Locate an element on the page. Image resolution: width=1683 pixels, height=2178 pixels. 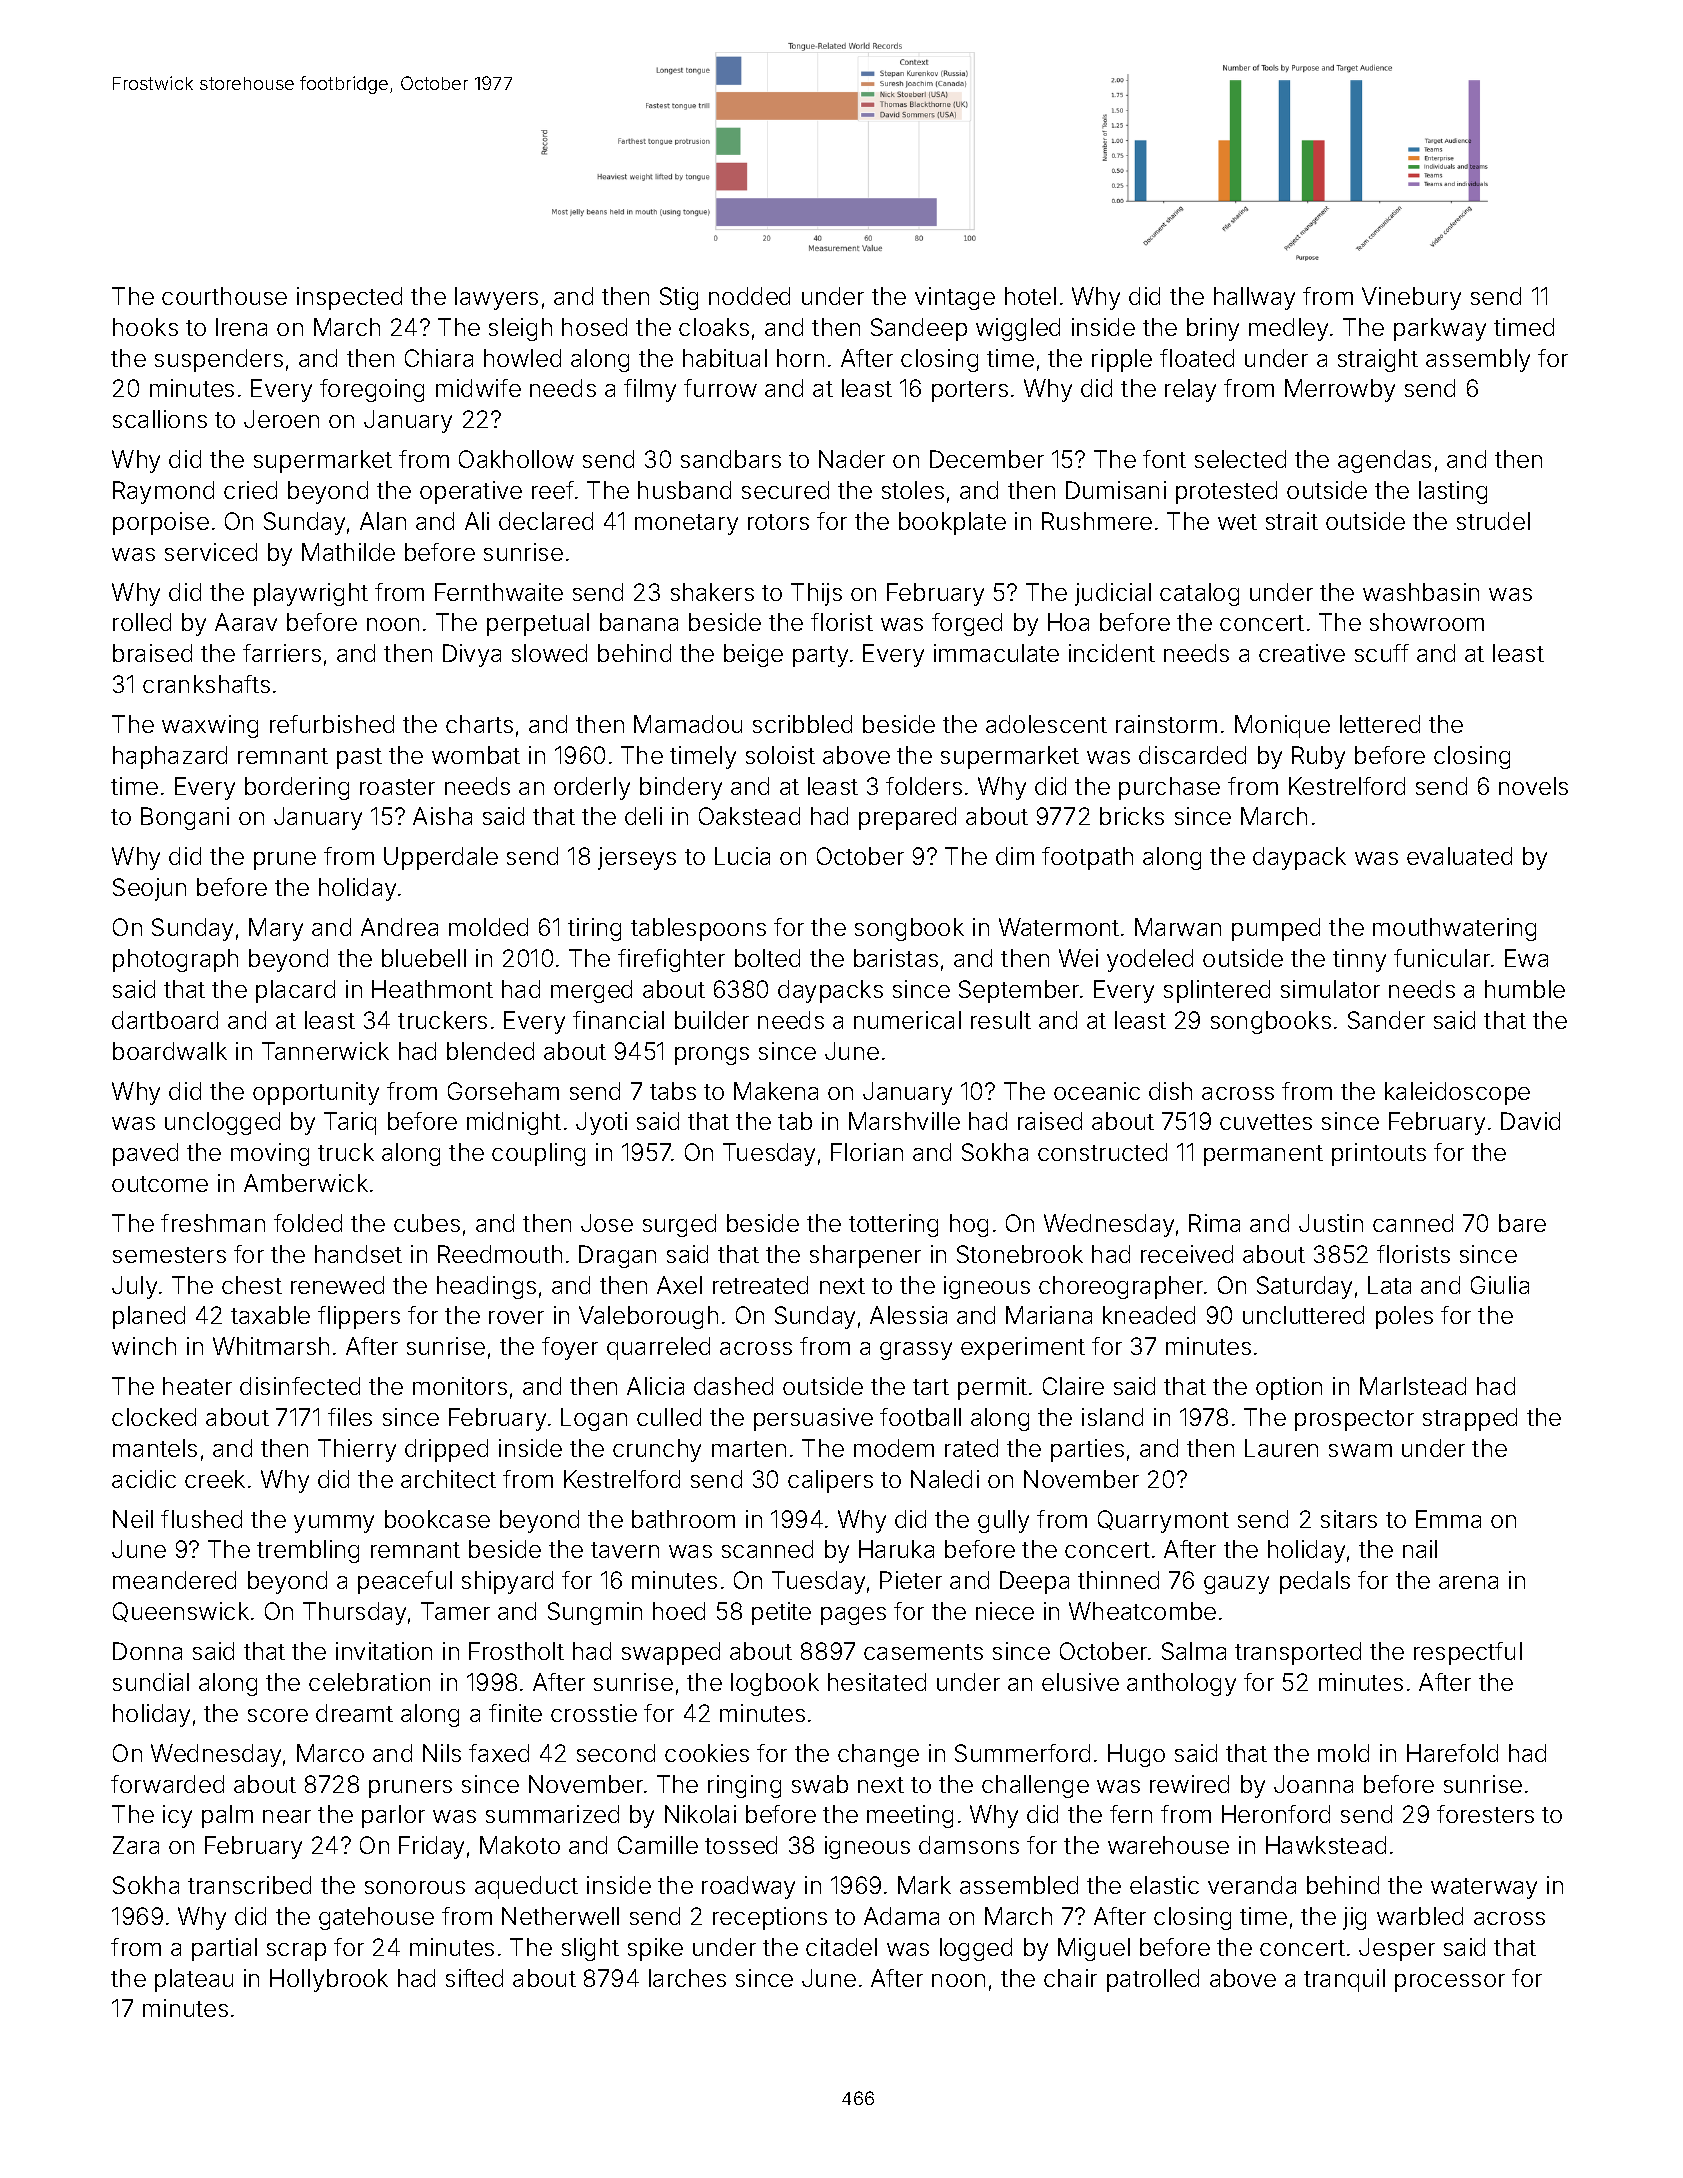
relay is located at coordinates (1190, 390).
